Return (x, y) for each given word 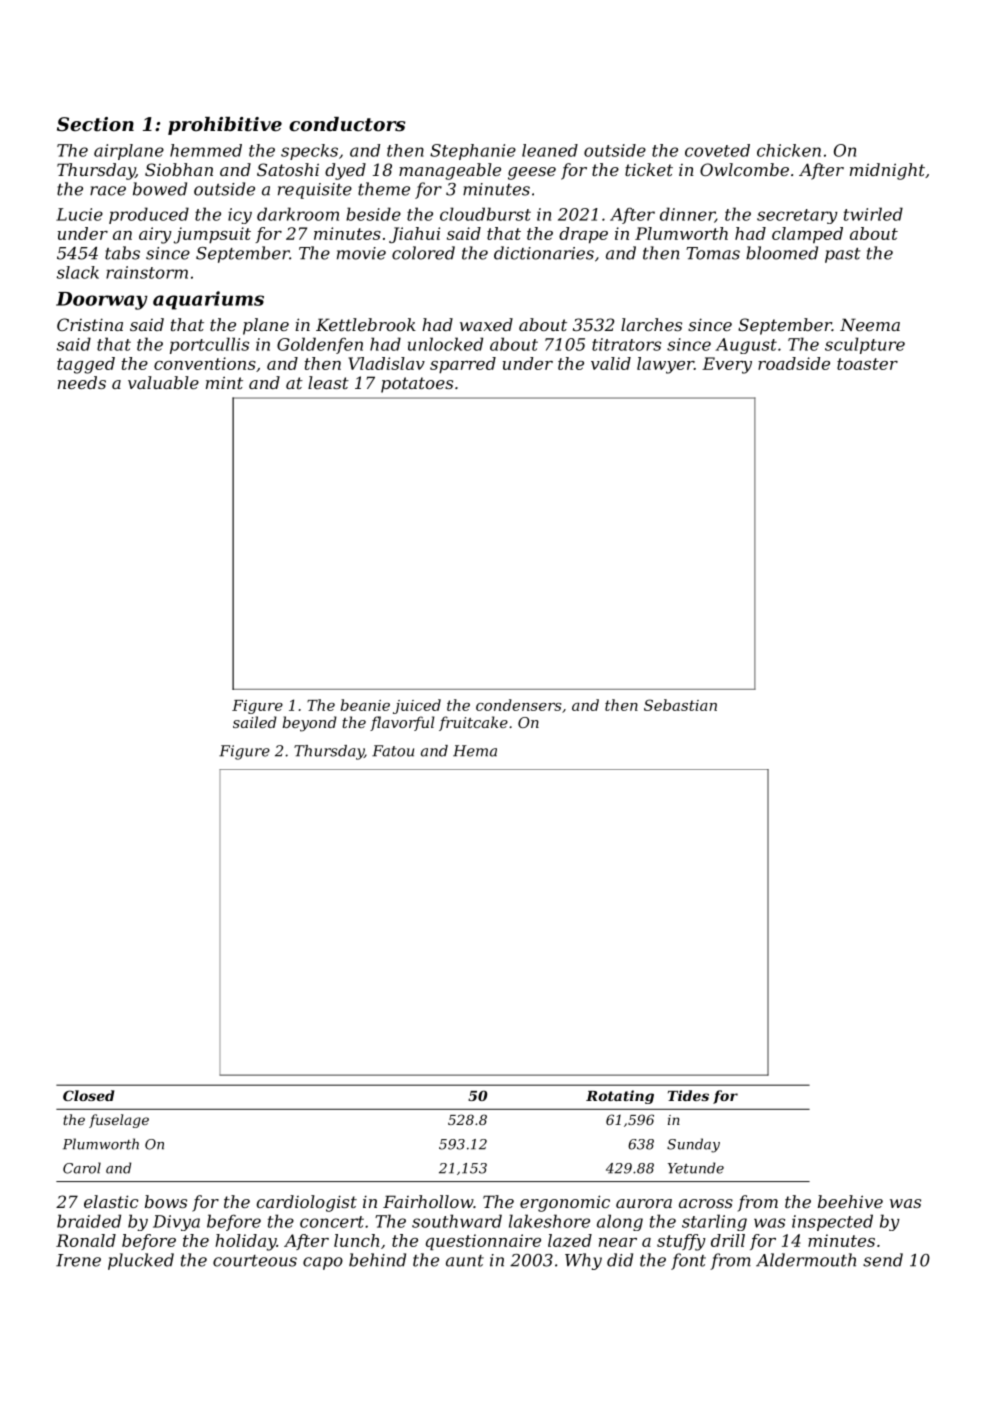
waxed (486, 324)
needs (82, 382)
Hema (475, 751)
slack (78, 272)
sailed (255, 722)
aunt (465, 1261)
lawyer (665, 365)
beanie (365, 705)
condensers (519, 705)
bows (166, 1201)
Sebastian (680, 705)
